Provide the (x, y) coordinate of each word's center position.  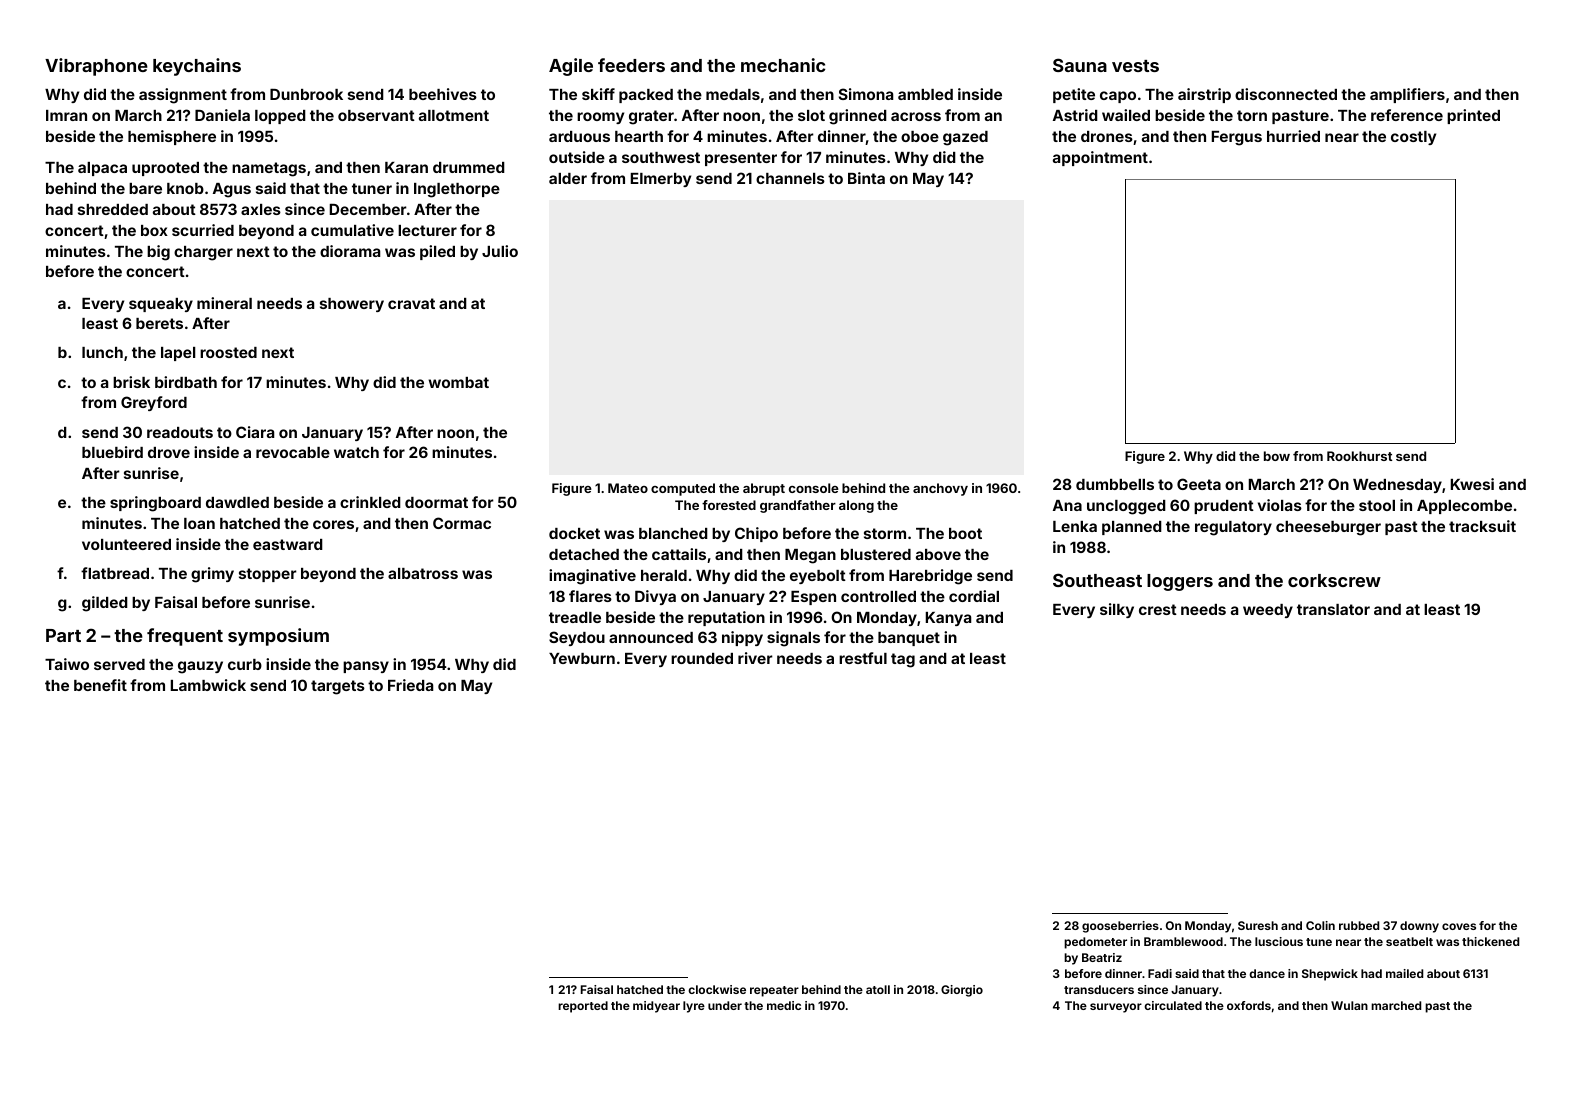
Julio (500, 251)
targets (338, 687)
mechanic (783, 65)
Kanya (948, 619)
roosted (228, 352)
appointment (1100, 158)
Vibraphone (96, 67)
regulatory (1233, 528)
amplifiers (1407, 95)
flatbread (115, 573)
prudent (1224, 507)
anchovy (940, 489)
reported (583, 1007)
